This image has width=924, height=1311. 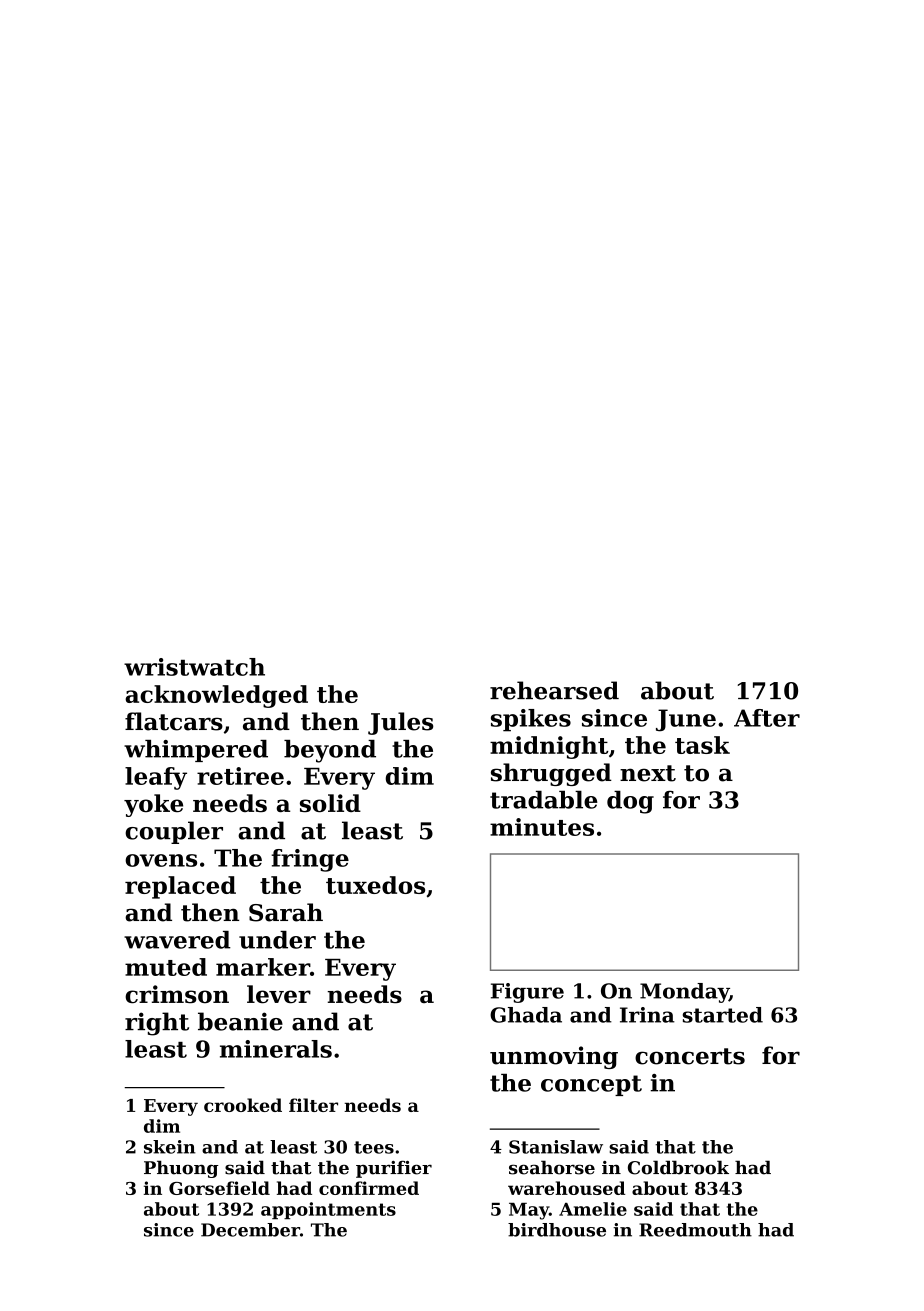 What do you see at coordinates (156, 778) in the image?
I see `leafy` at bounding box center [156, 778].
